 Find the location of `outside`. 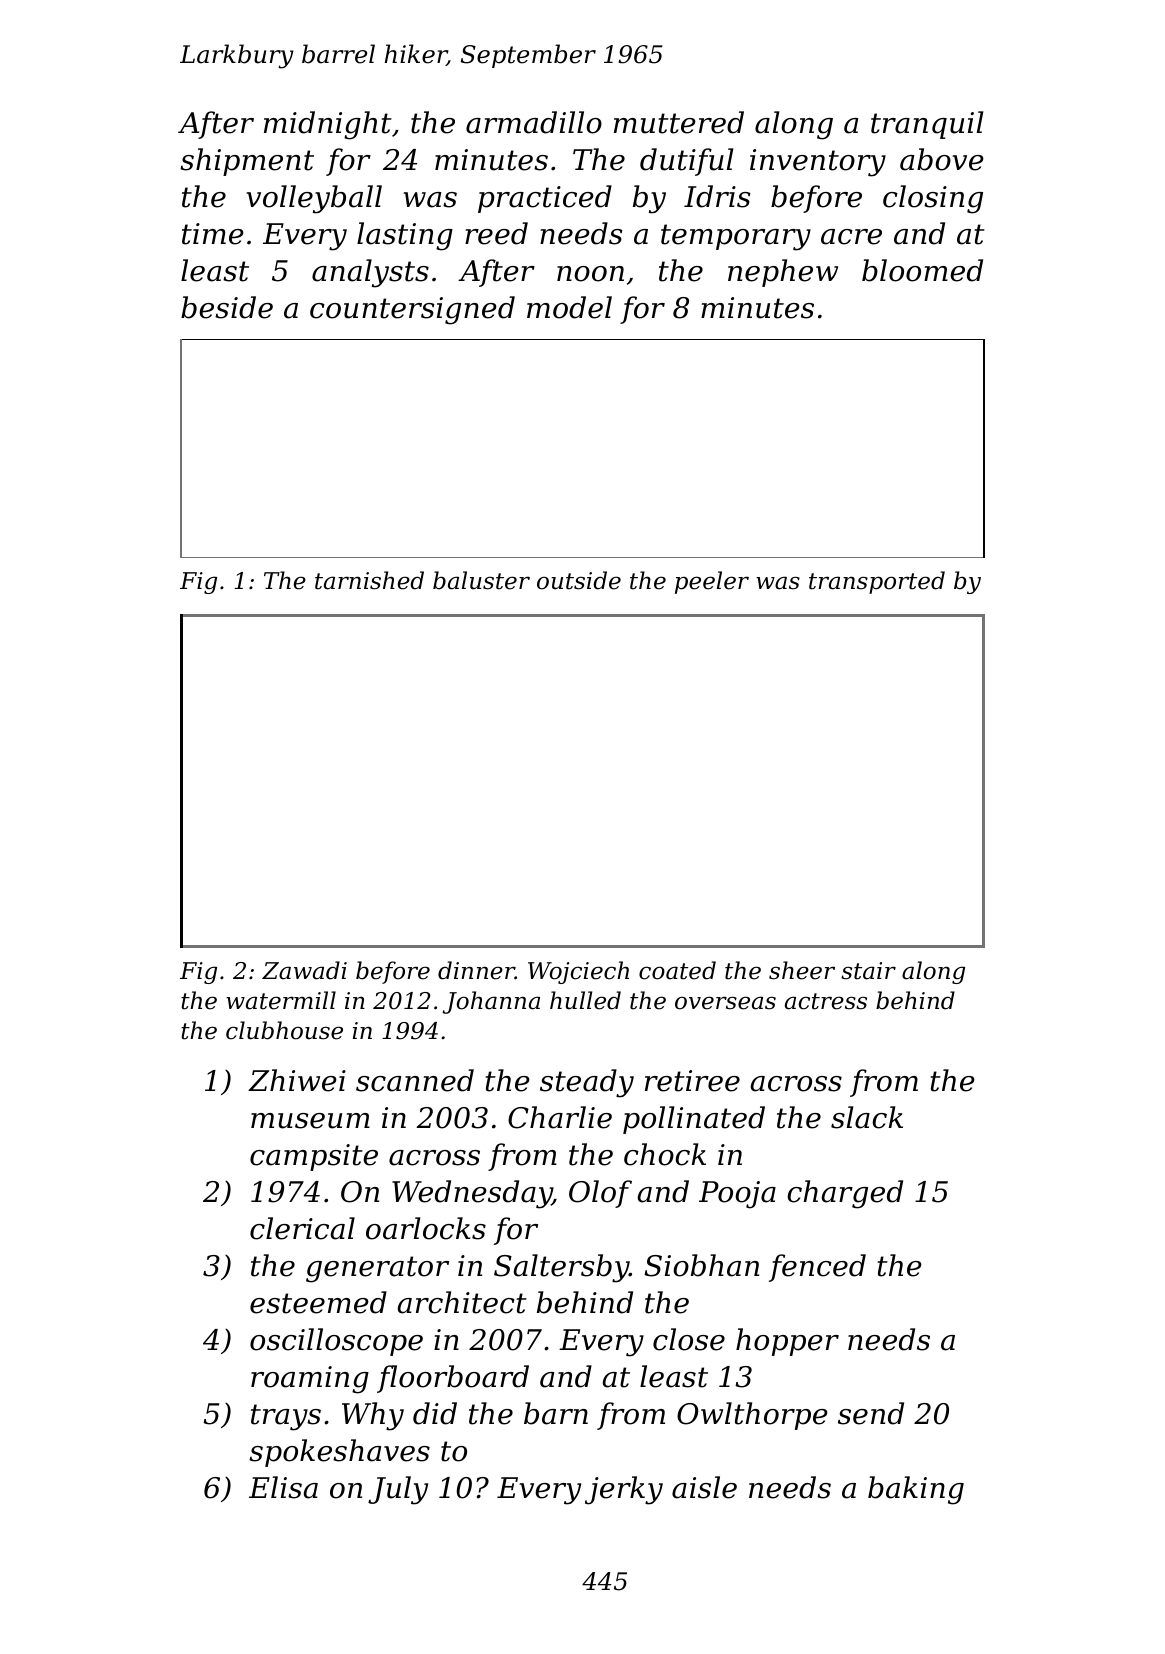

outside is located at coordinates (579, 580).
